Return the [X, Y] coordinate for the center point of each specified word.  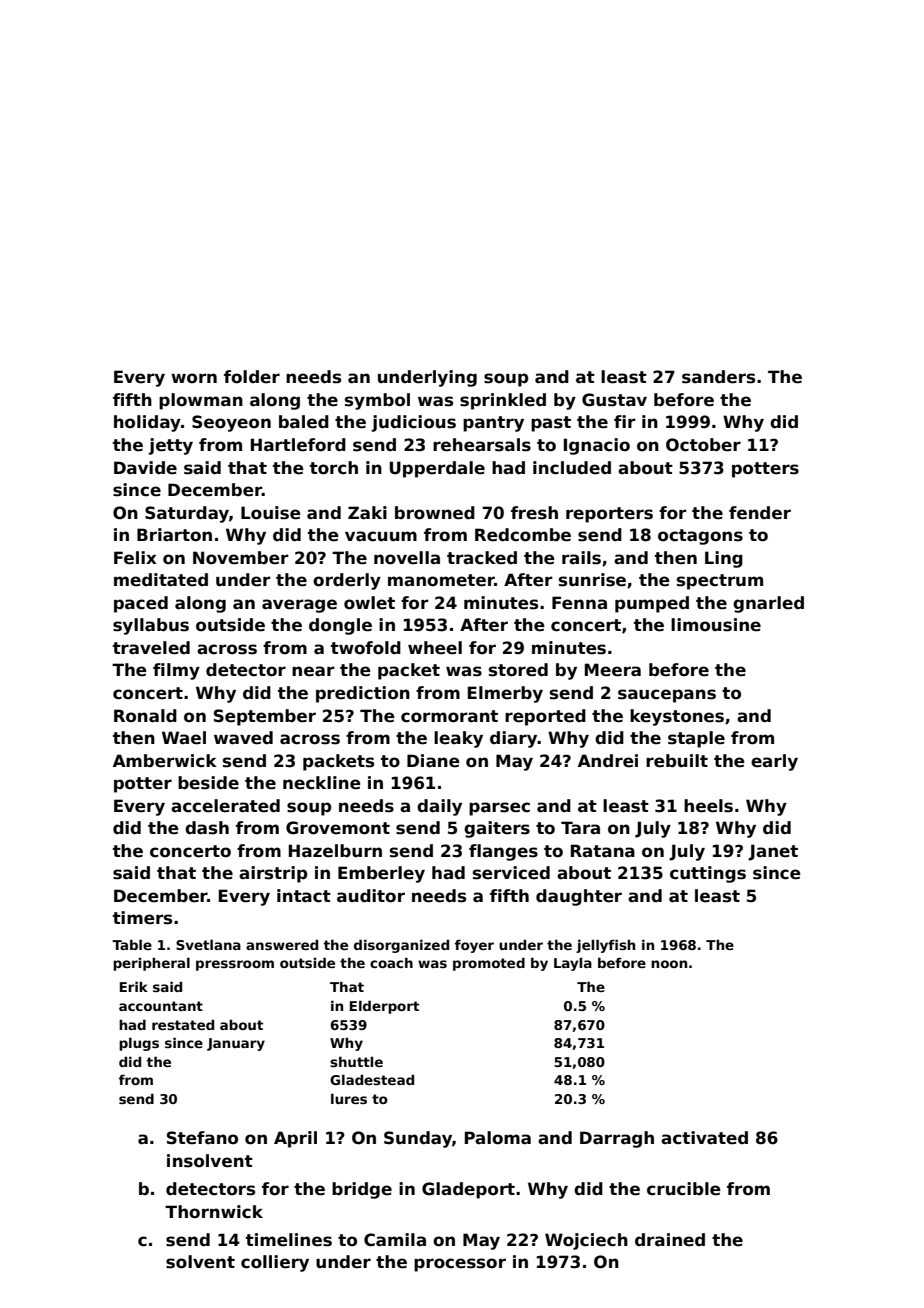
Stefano [202, 1138]
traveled [151, 648]
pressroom [235, 965]
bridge [362, 1190]
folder [252, 377]
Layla [573, 964]
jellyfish [605, 946]
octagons [700, 537]
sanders [718, 377]
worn [194, 378]
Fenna [579, 603]
